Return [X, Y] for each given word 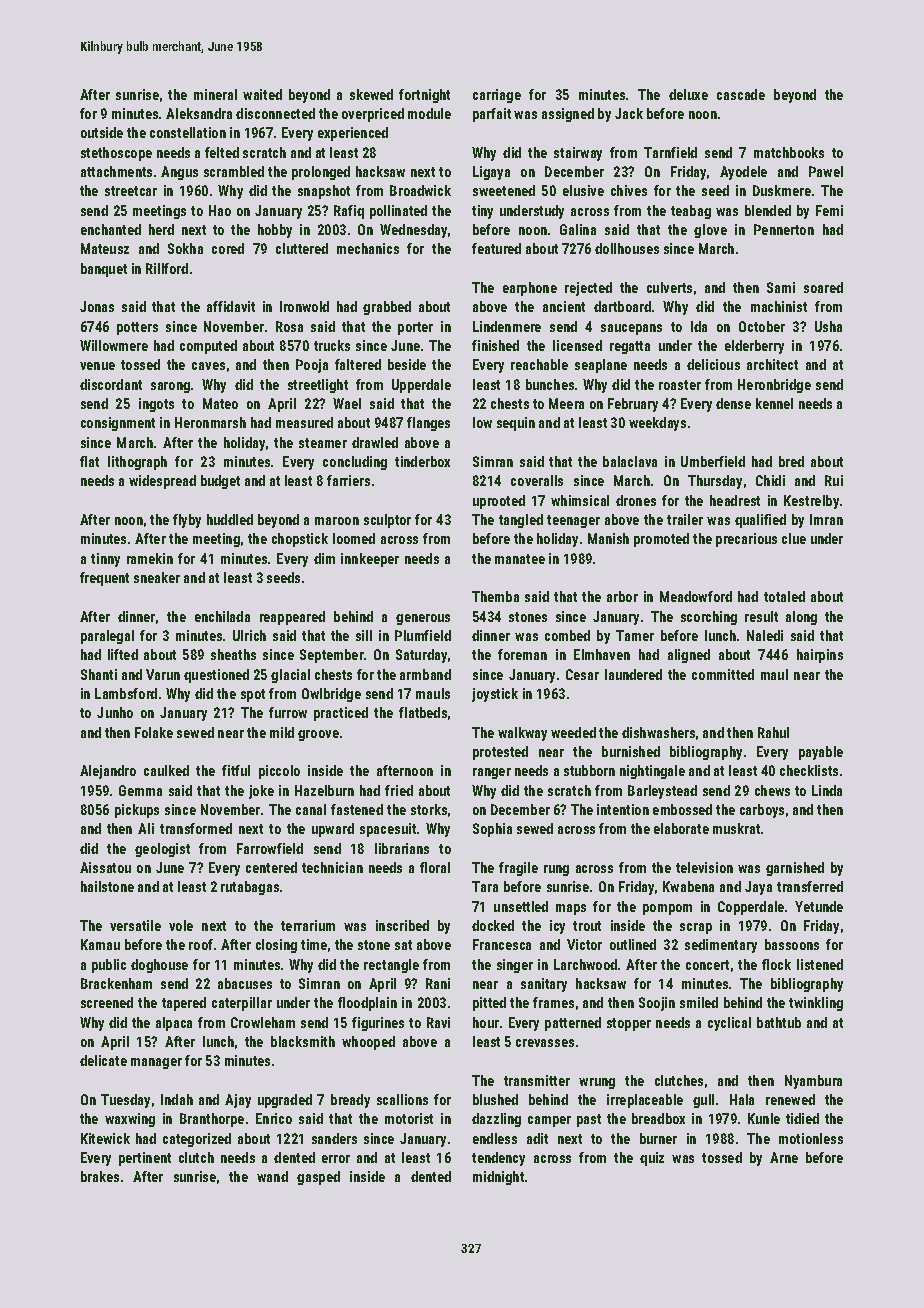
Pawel [826, 171]
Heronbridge [774, 386]
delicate [103, 1060]
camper [549, 1121]
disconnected [275, 113]
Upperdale [421, 386]
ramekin [150, 558]
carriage [497, 96]
